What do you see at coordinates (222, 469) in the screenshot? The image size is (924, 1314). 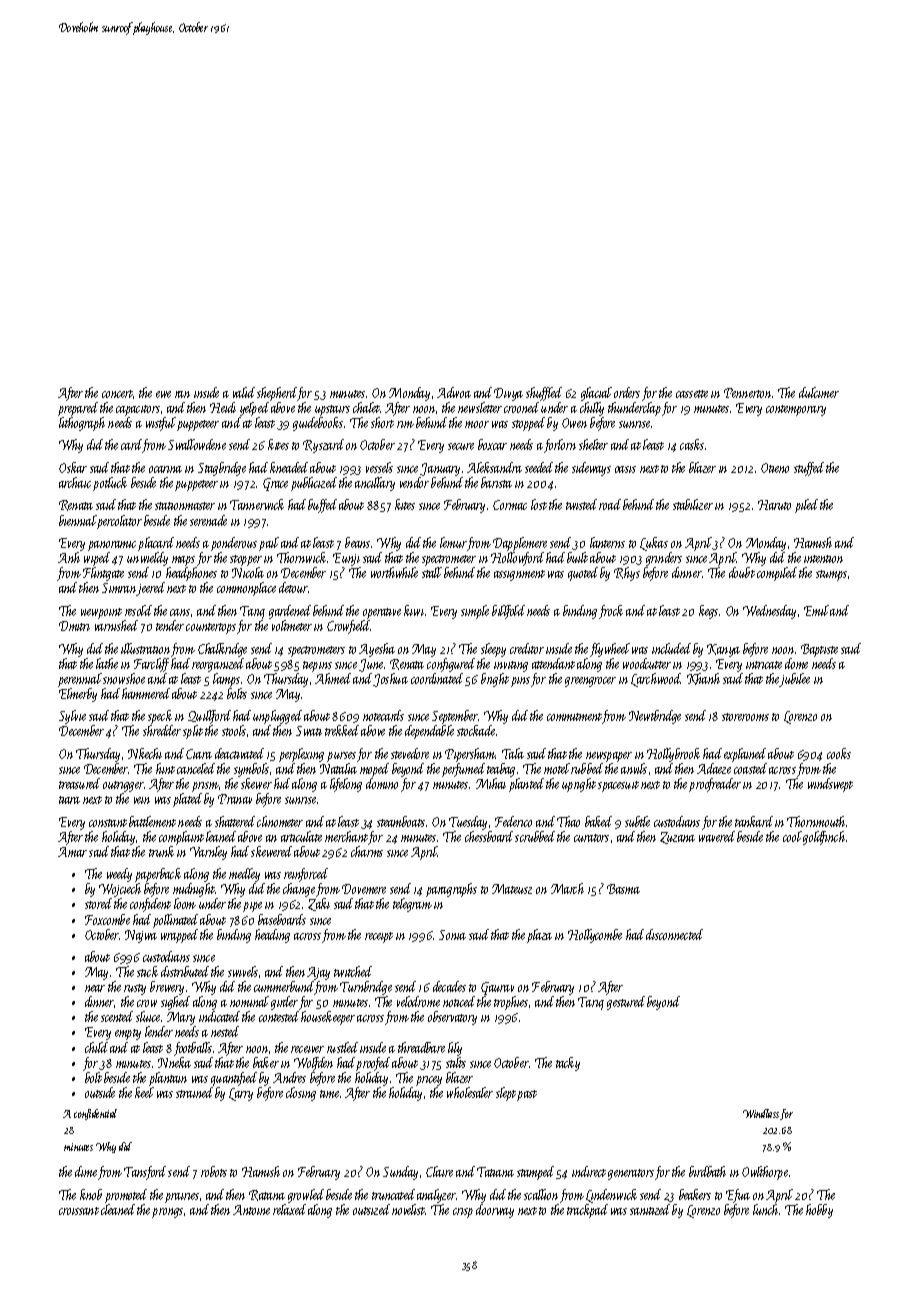 I see `Stagbridge` at bounding box center [222, 469].
